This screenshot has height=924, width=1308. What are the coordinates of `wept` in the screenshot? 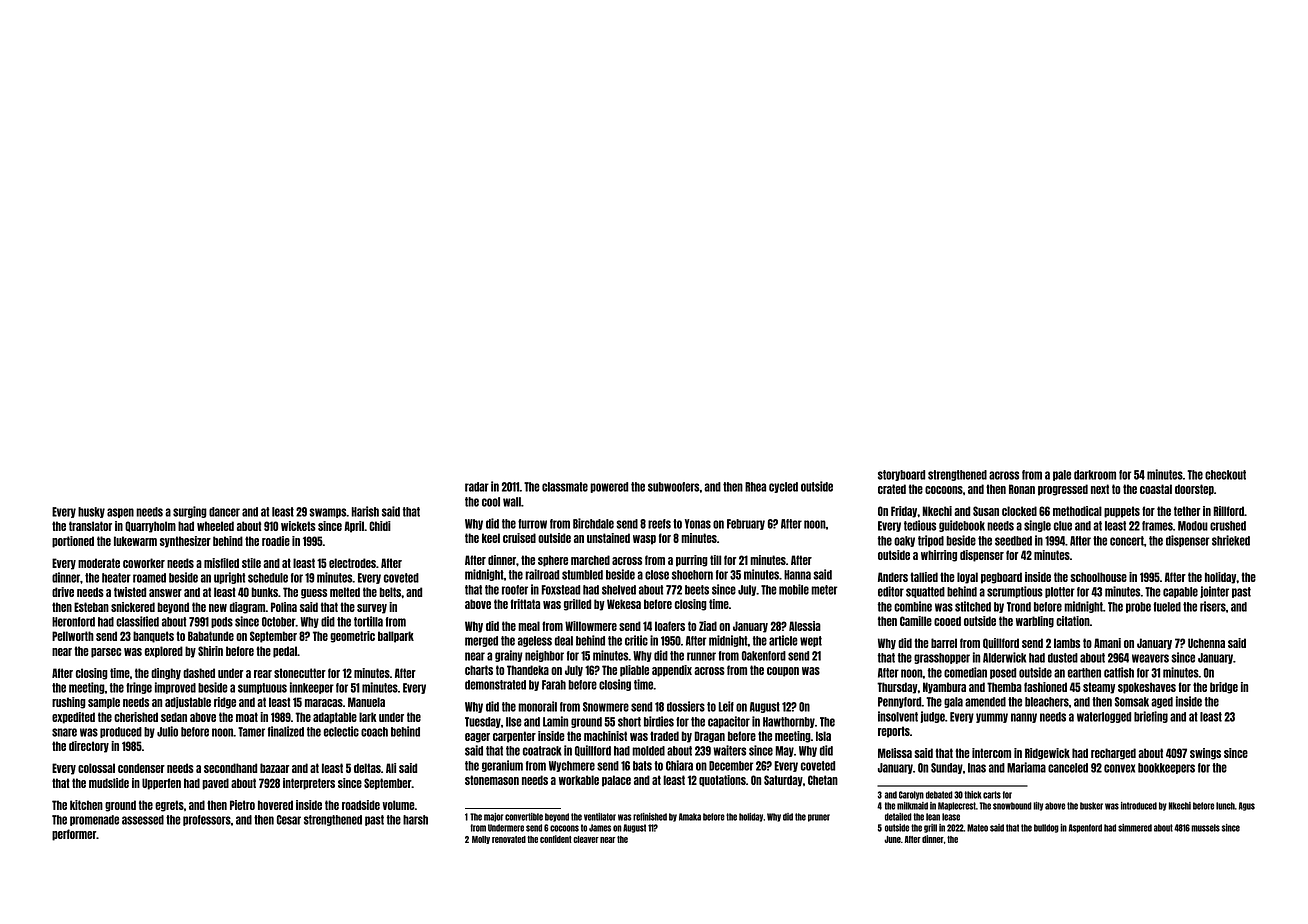 It's located at (811, 641).
